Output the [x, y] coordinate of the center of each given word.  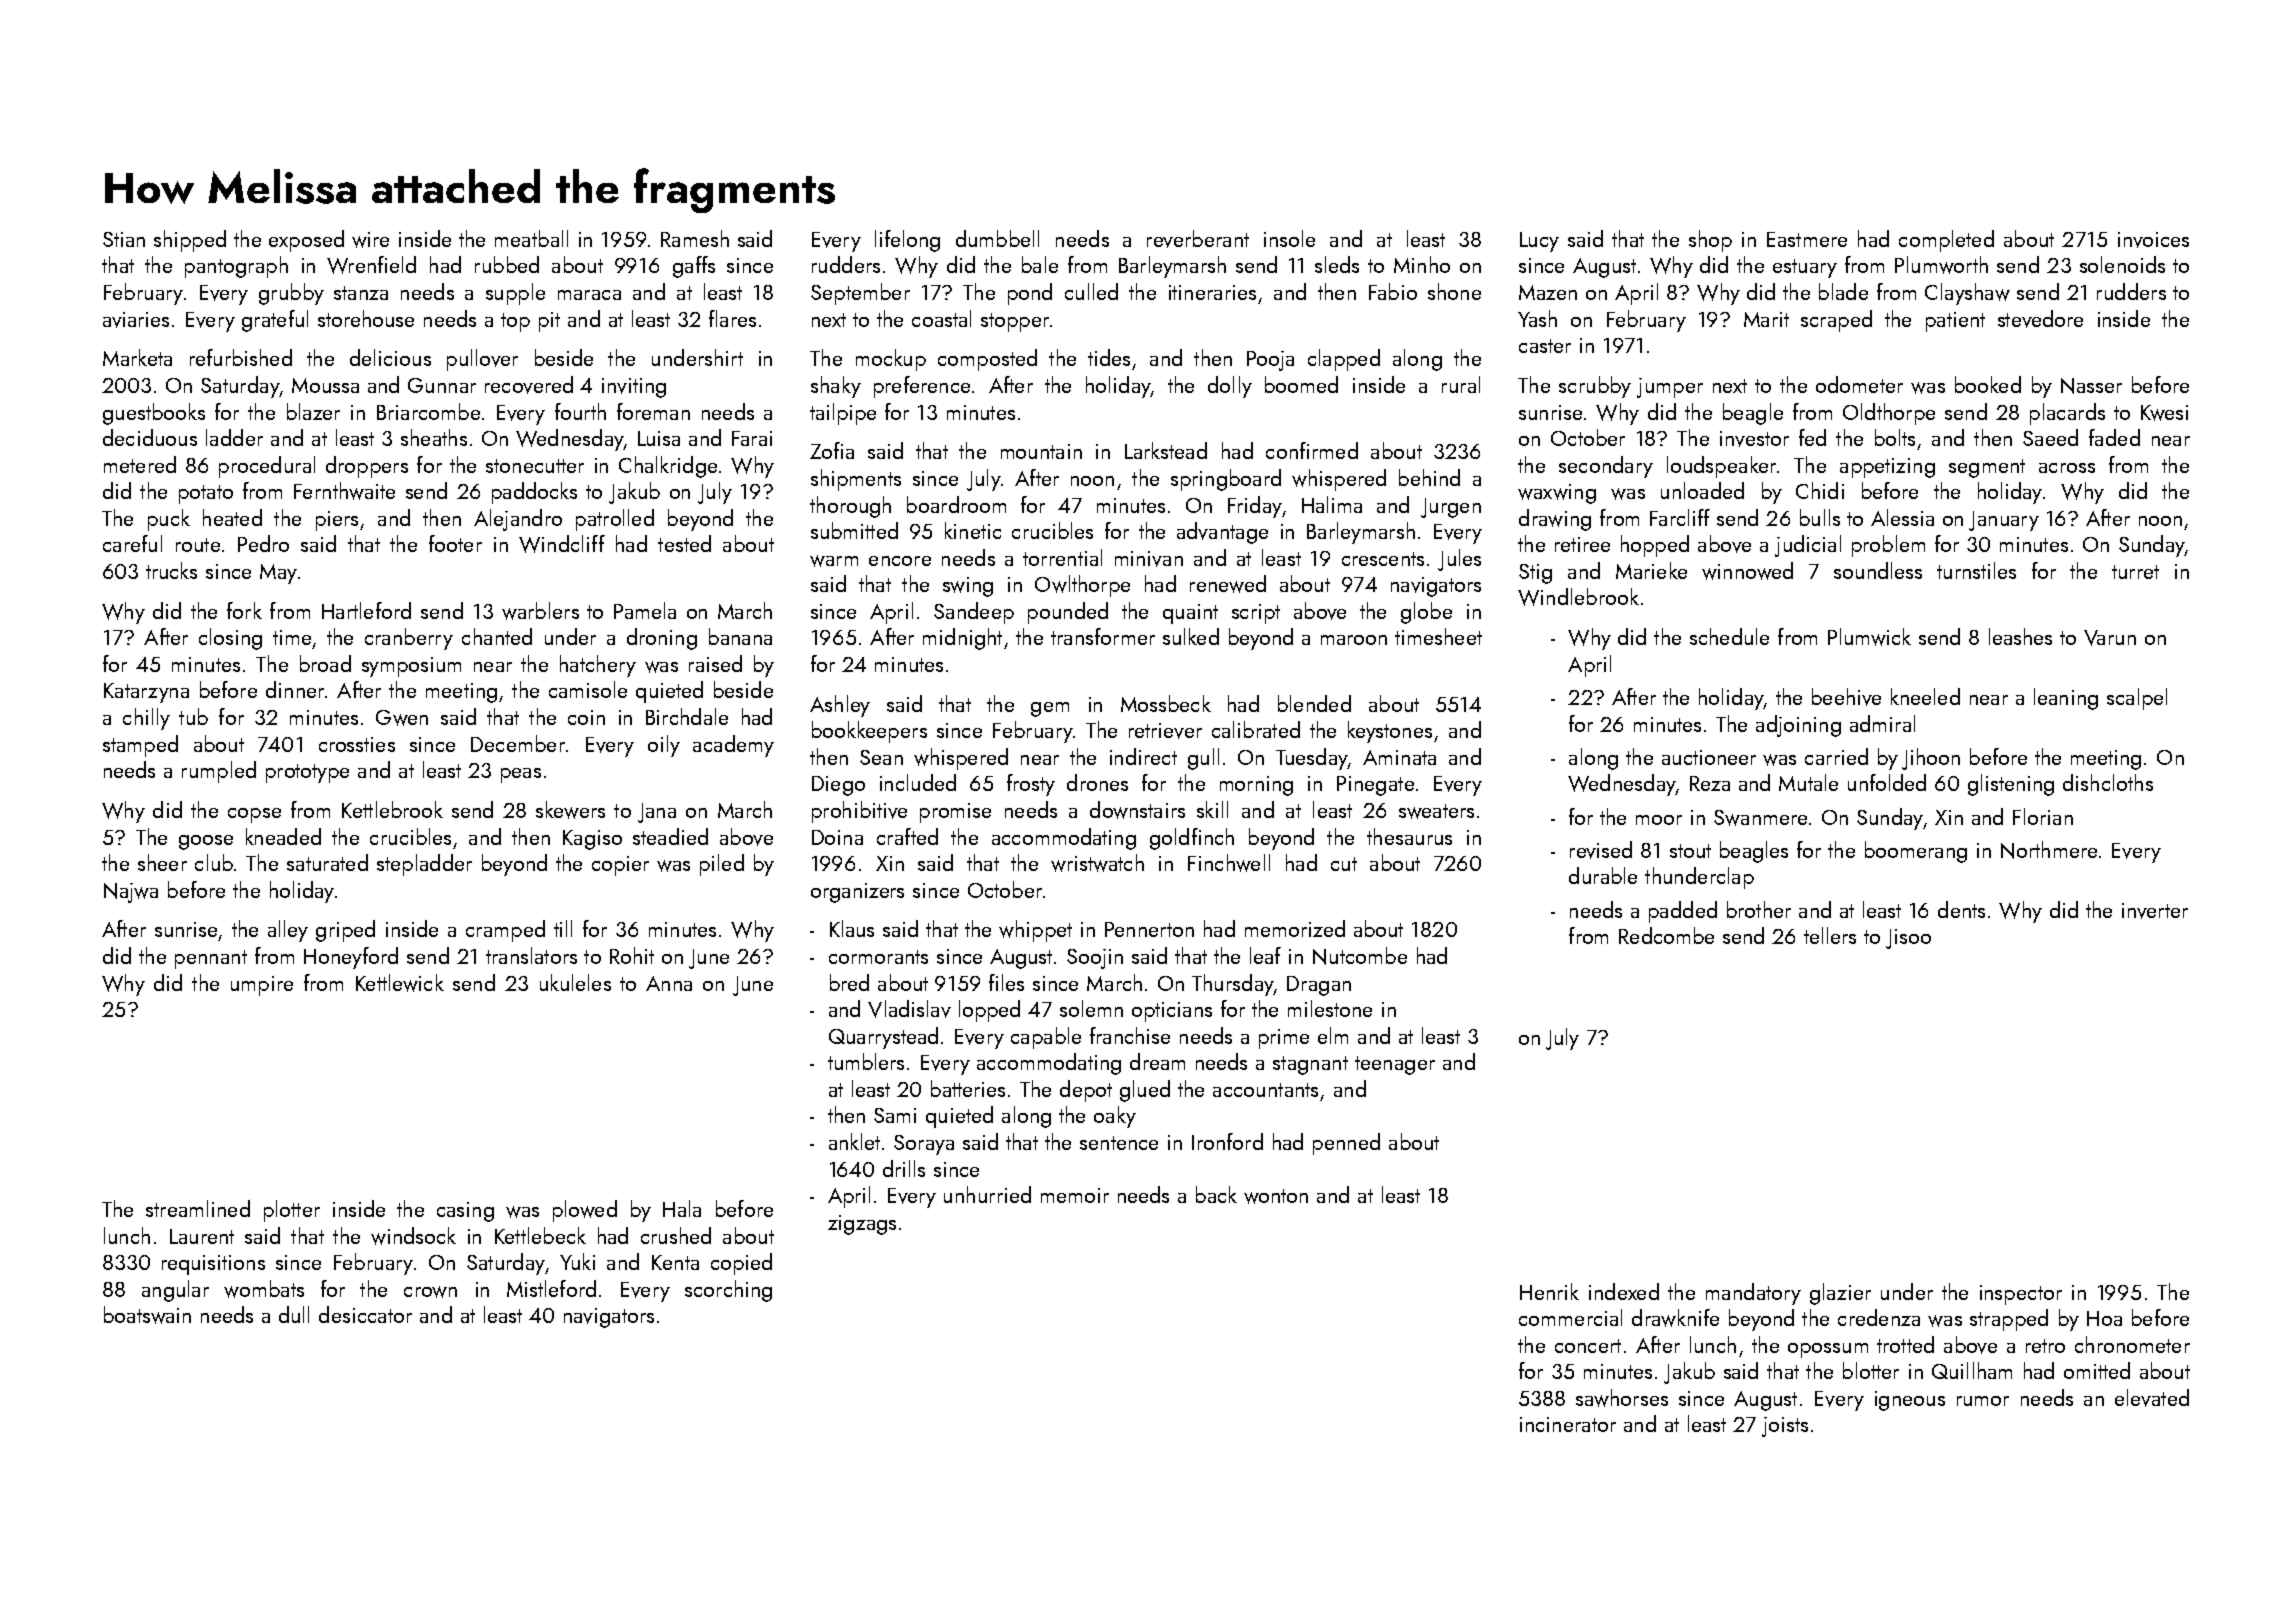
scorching [728, 1291]
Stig [1535, 574]
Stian [124, 239]
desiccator [365, 1314]
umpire [262, 986]
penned [1346, 1144]
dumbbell [997, 238]
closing [230, 639]
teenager [1395, 1065]
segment [1987, 468]
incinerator [1568, 1424]
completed [1946, 241]
